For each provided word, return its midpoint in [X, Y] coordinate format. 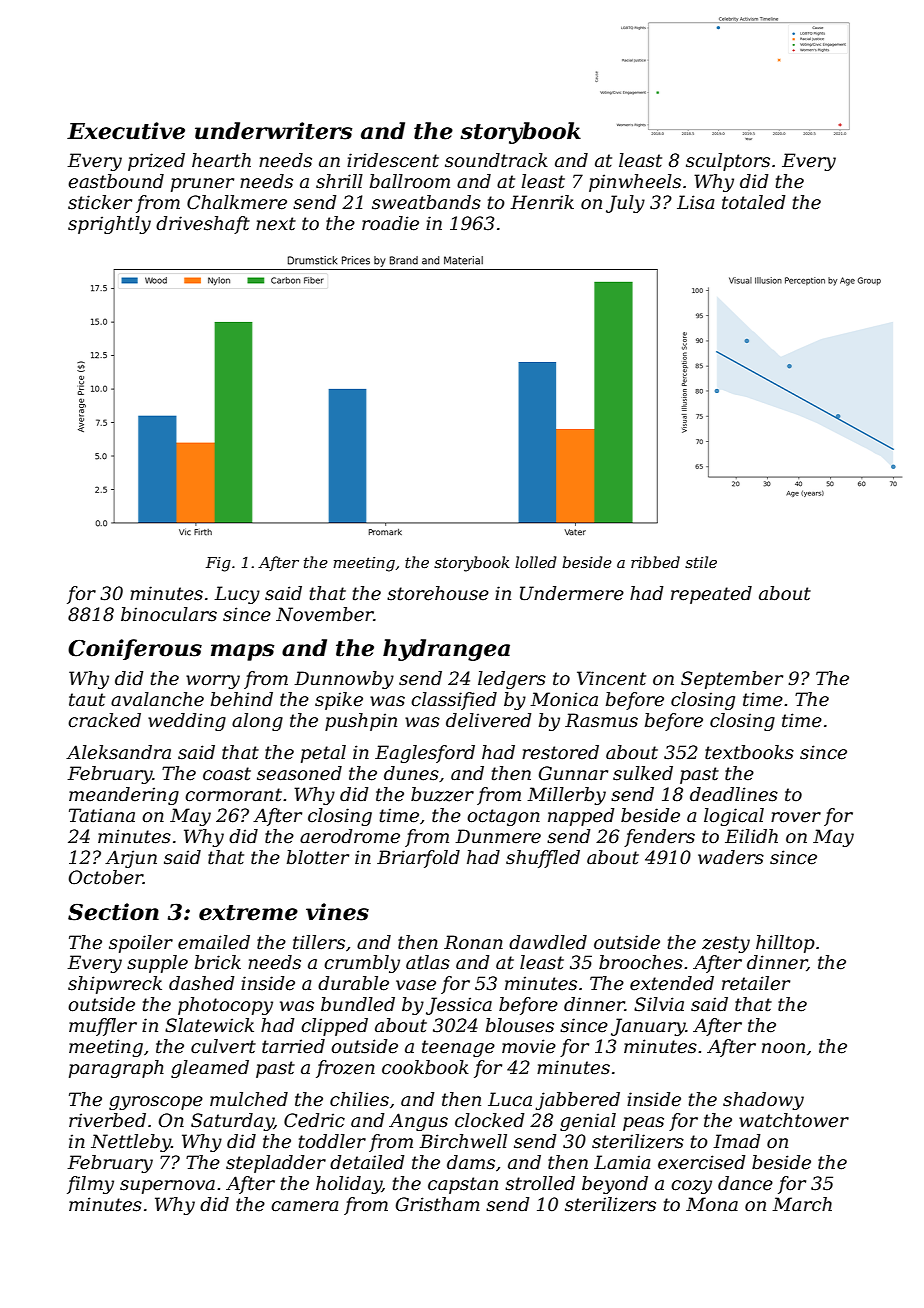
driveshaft [203, 225]
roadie [390, 223]
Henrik [542, 202]
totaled [753, 202]
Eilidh [751, 836]
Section [113, 912]
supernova [167, 1187]
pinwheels [635, 183]
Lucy [237, 595]
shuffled [543, 859]
